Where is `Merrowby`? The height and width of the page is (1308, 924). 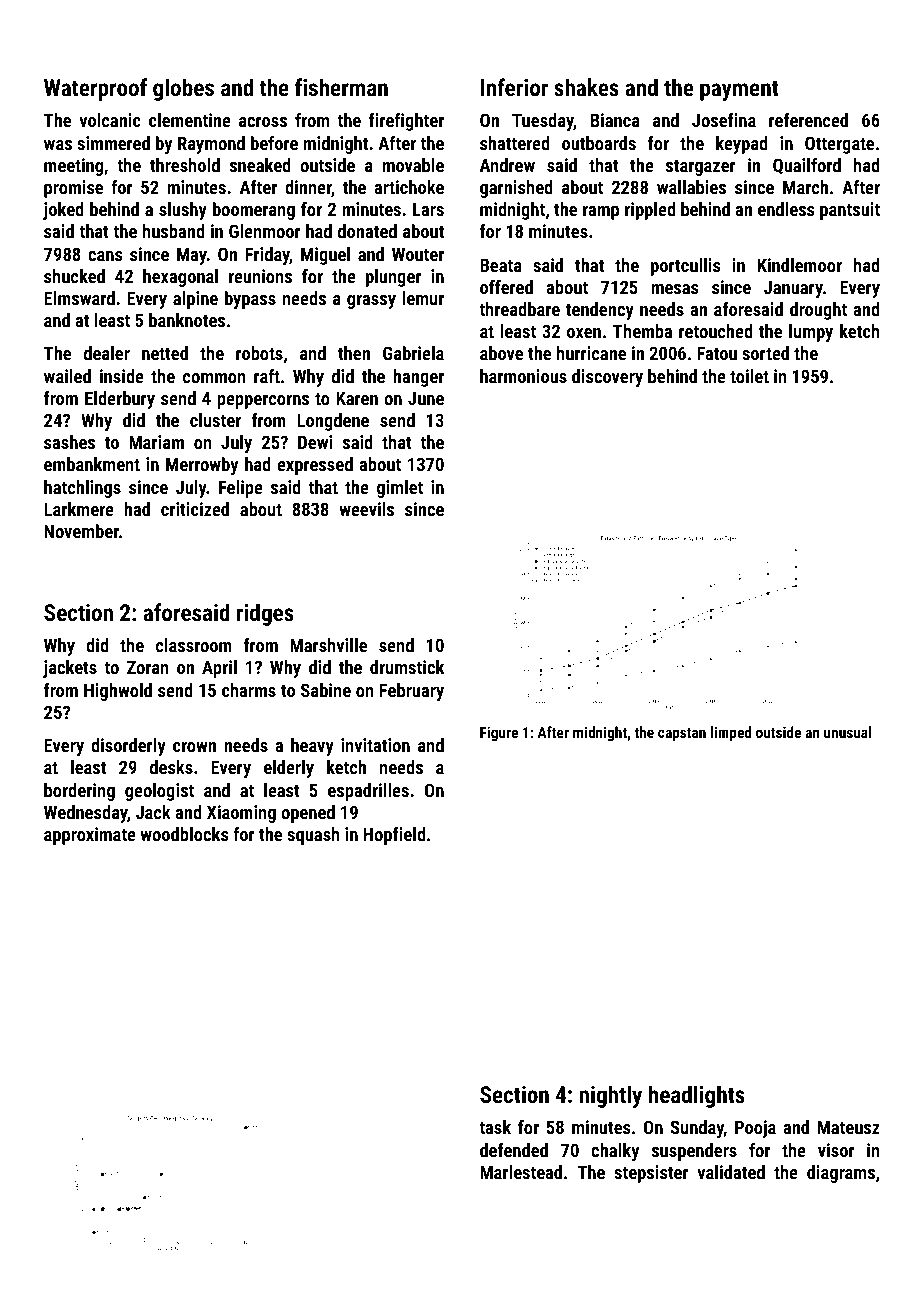
Merrowby is located at coordinates (202, 466).
